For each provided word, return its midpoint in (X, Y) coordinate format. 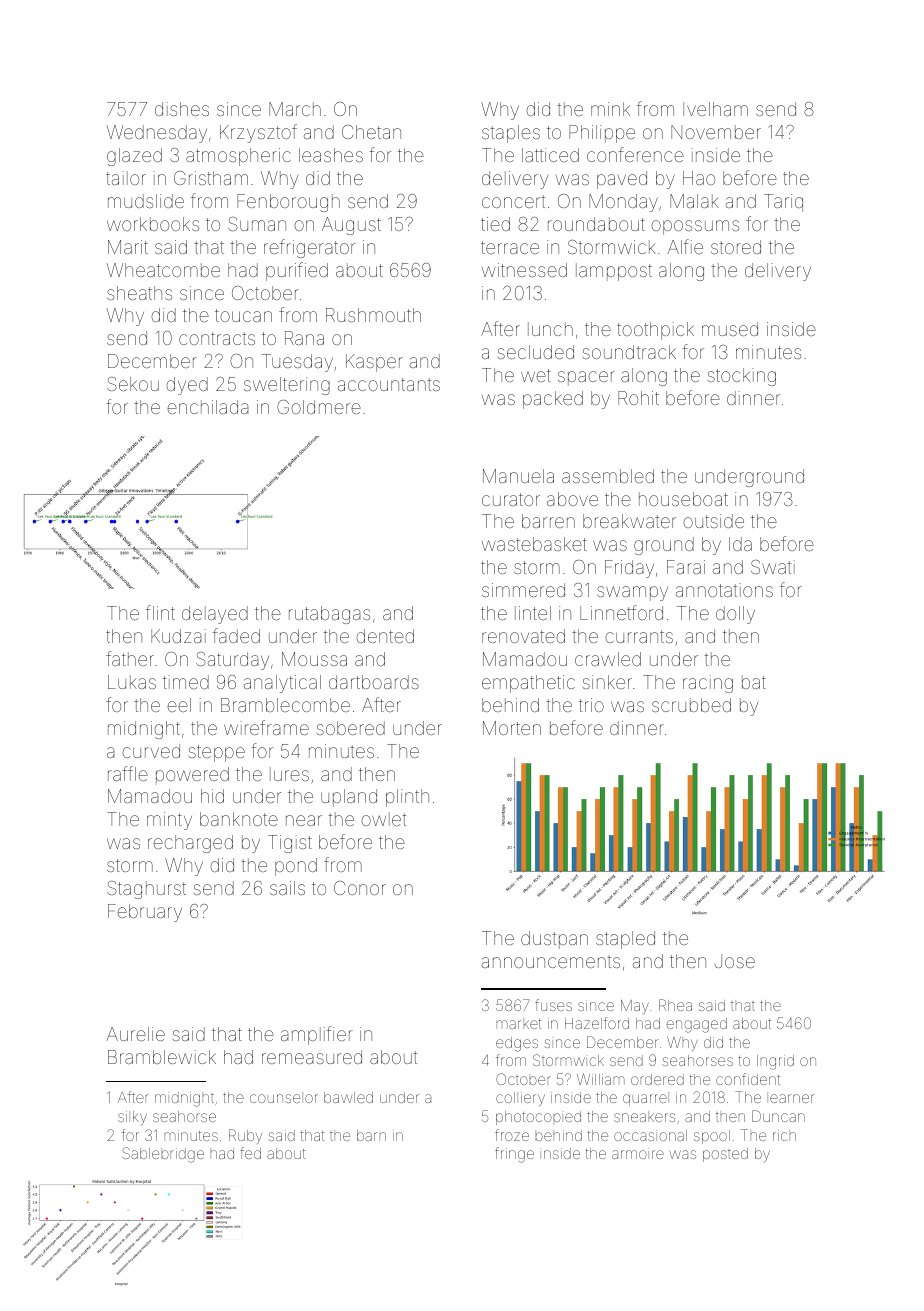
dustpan (554, 940)
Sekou (133, 384)
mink (610, 109)
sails (287, 888)
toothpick (655, 331)
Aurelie (136, 1034)
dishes (182, 109)
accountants (389, 384)
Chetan (371, 132)
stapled (625, 940)
